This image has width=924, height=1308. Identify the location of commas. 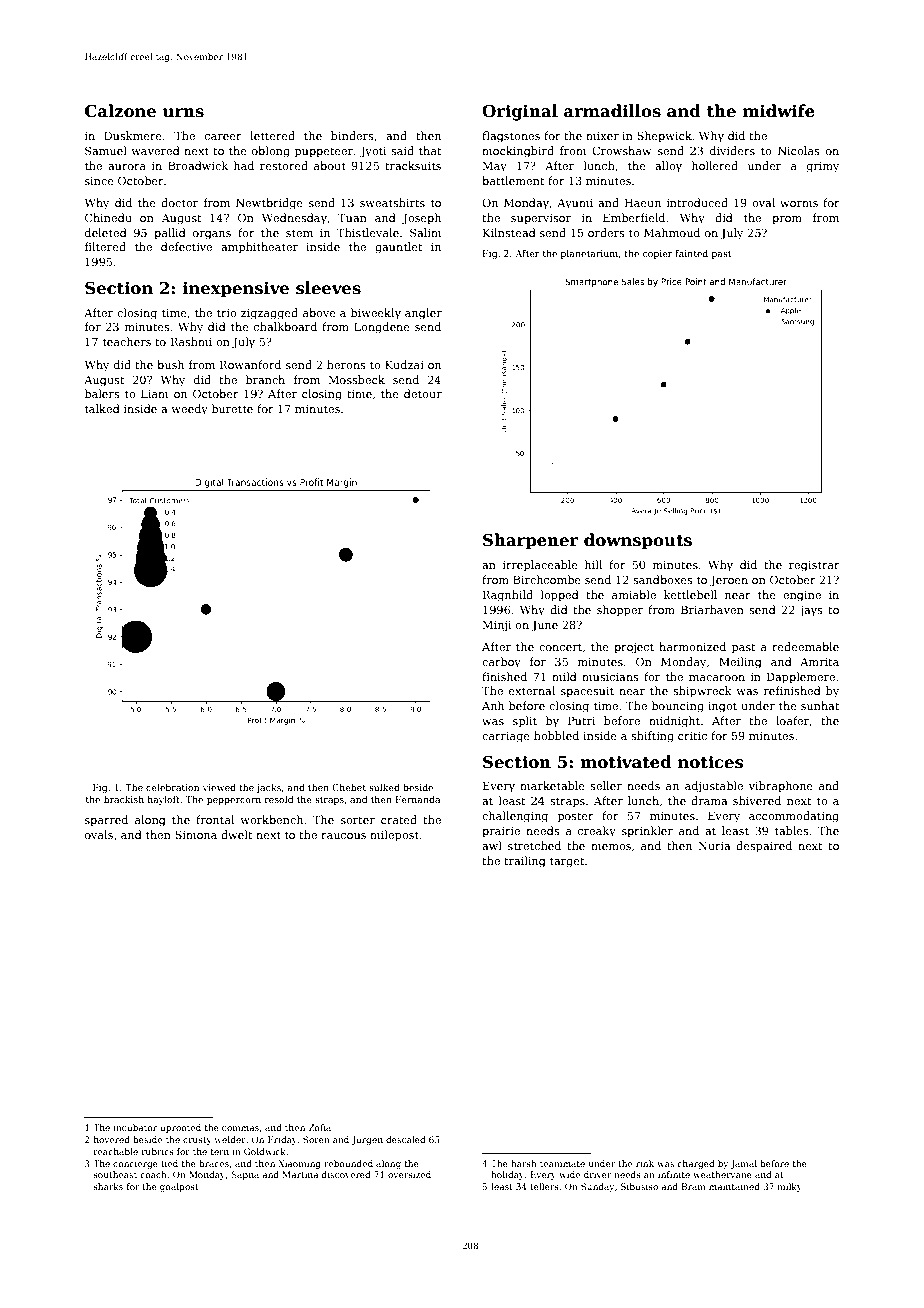
(240, 1128).
